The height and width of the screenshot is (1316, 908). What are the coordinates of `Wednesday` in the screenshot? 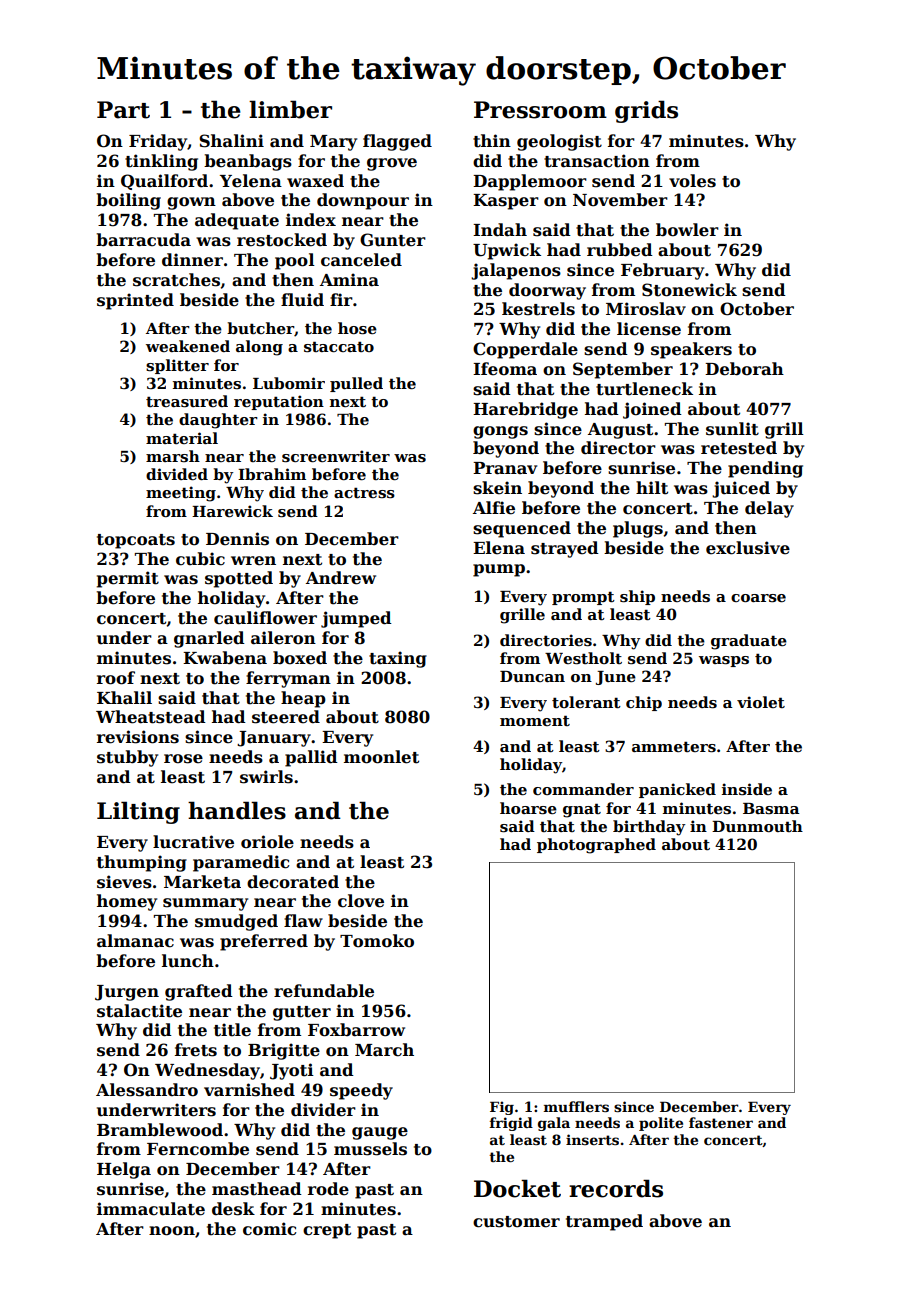 It's located at (207, 1071).
